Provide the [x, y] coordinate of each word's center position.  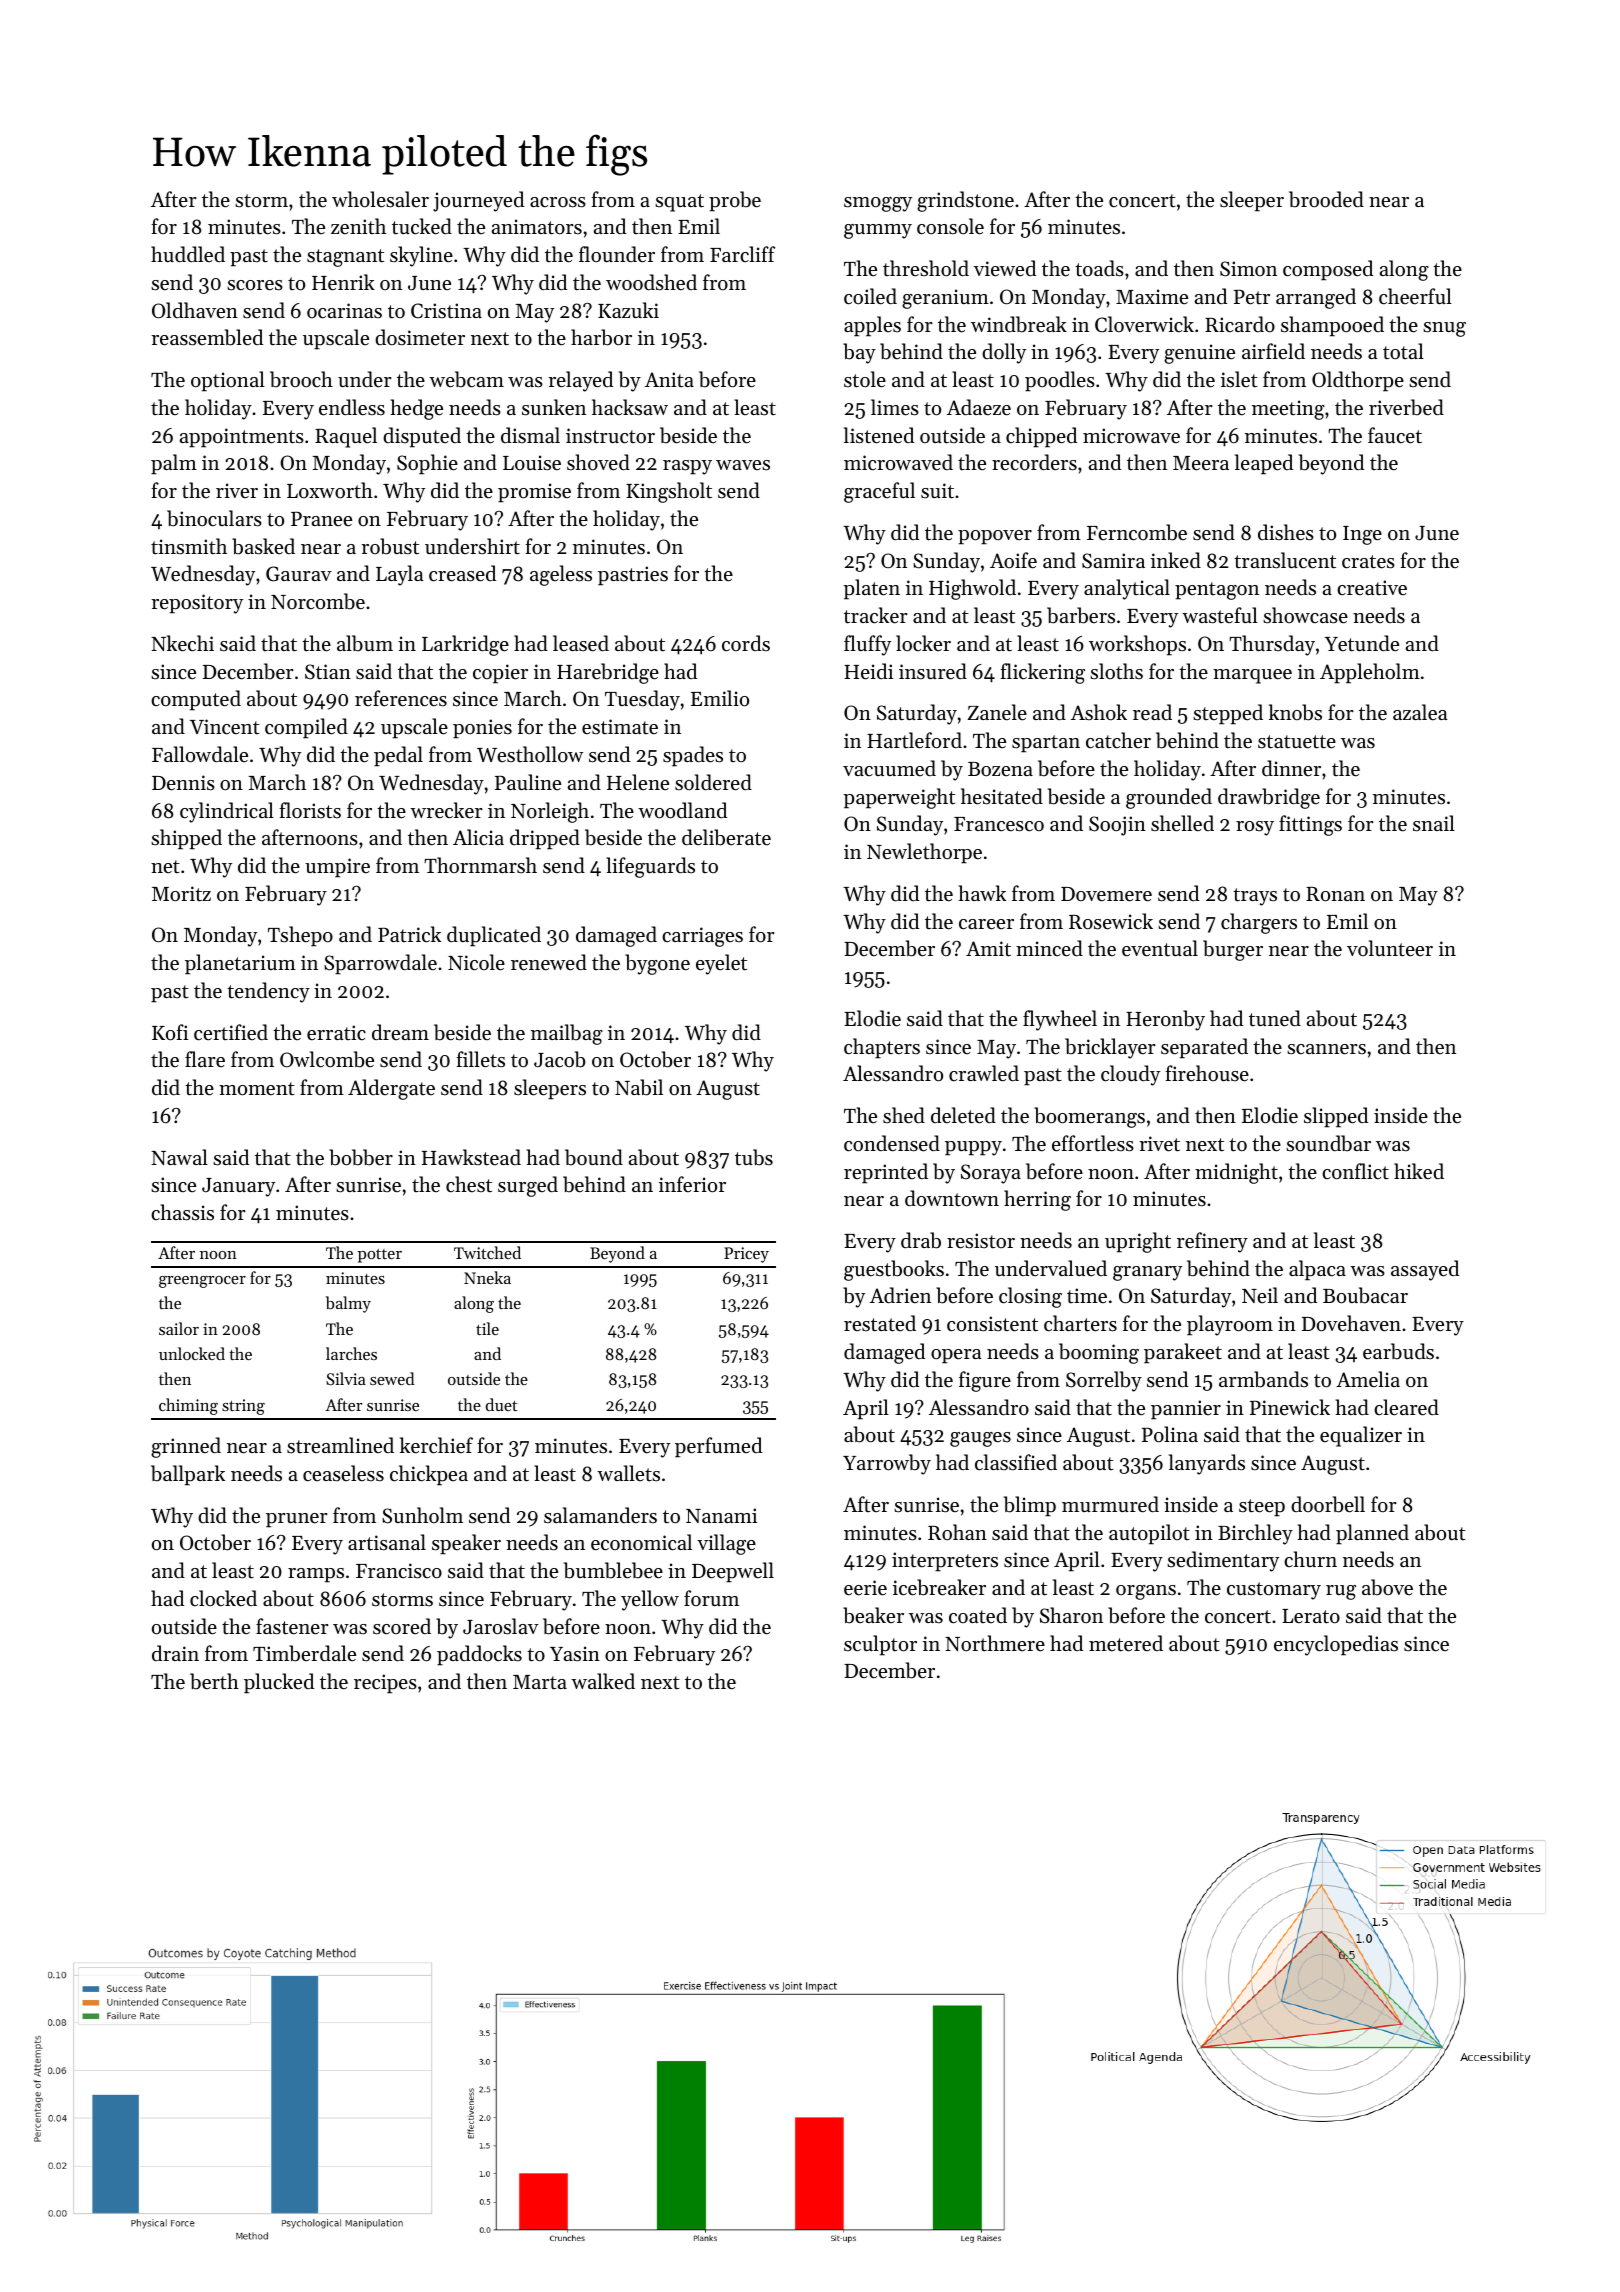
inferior [692, 1184]
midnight [1236, 1173]
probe [735, 201]
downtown [952, 1198]
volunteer [1390, 948]
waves [743, 465]
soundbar [1328, 1143]
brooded [1326, 199]
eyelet [721, 964]
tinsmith [189, 546]
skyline [421, 256]
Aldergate [391, 1089]
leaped [1264, 464]
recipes [385, 1684]
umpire [337, 868]
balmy [348, 1304]
